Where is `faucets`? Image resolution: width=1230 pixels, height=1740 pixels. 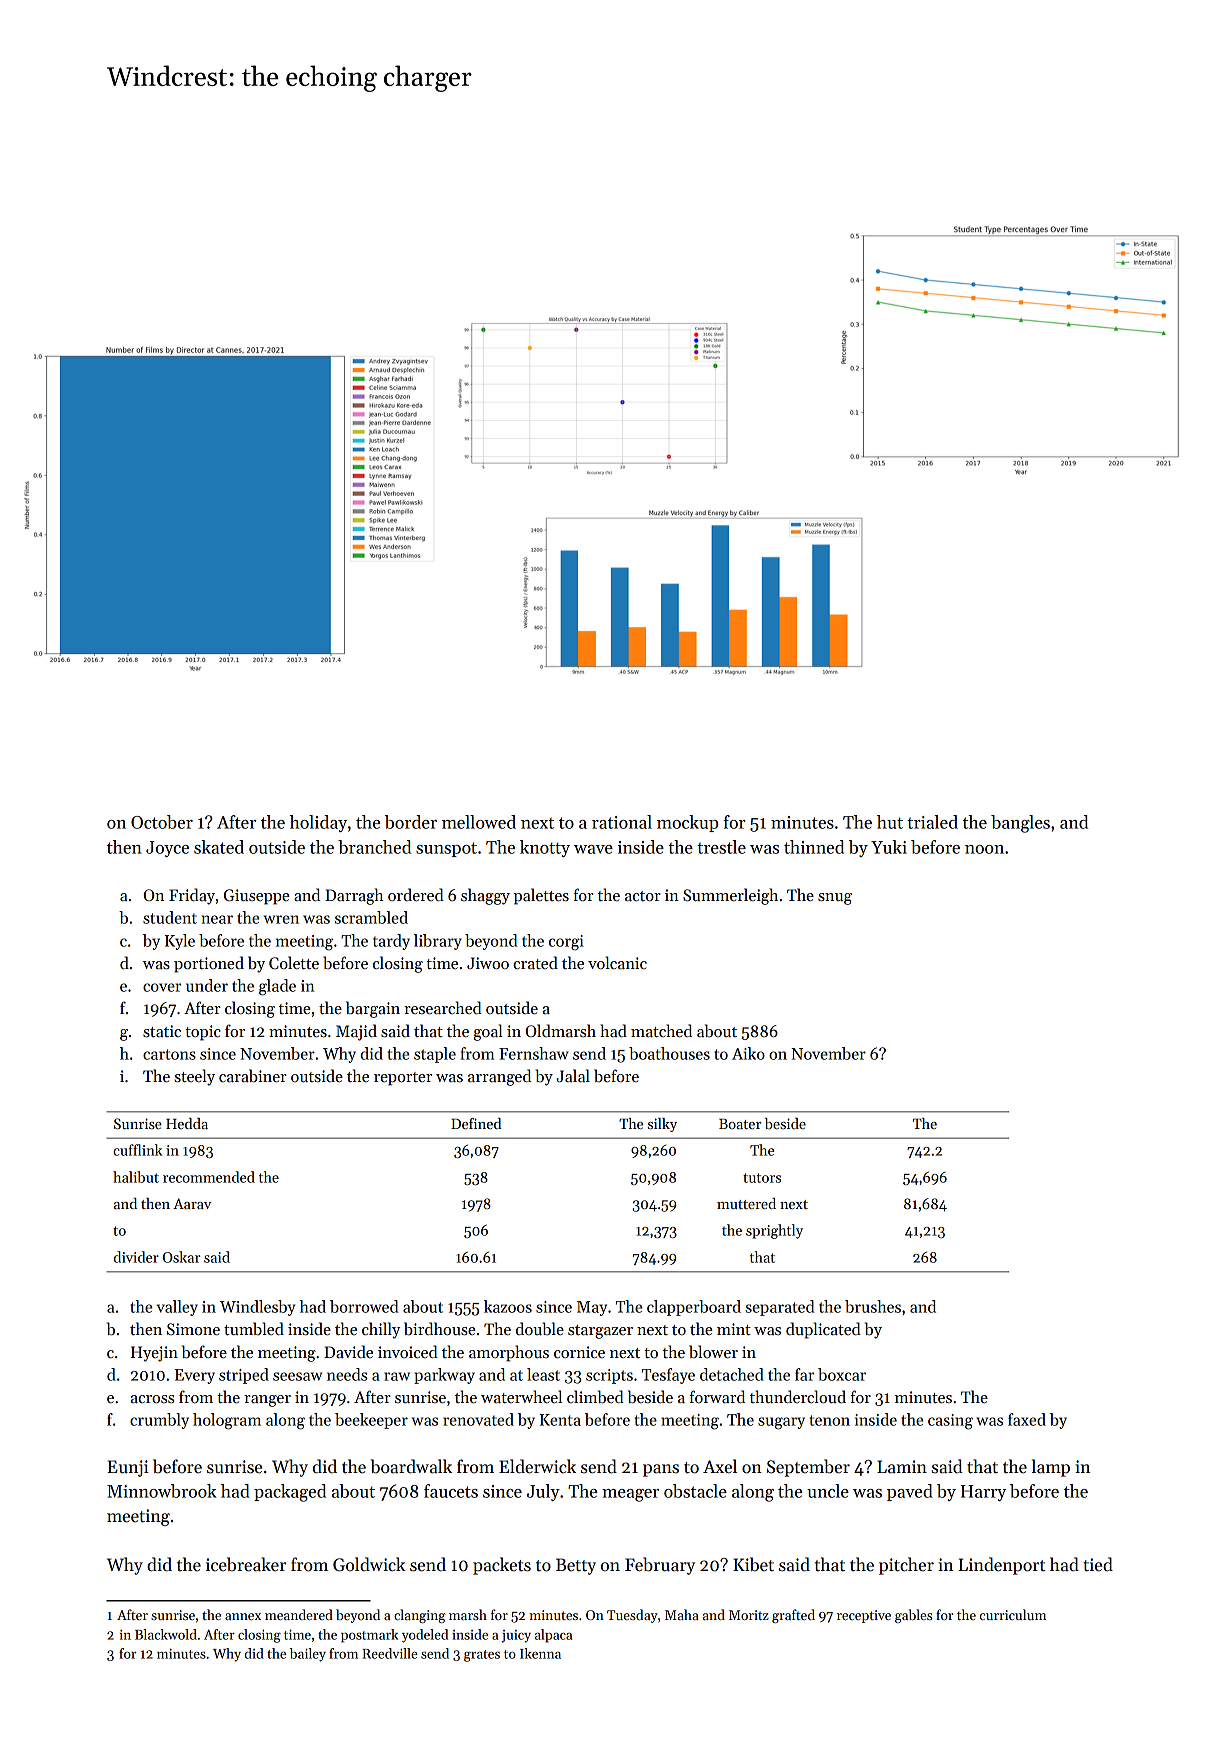
faucets is located at coordinates (451, 1491).
